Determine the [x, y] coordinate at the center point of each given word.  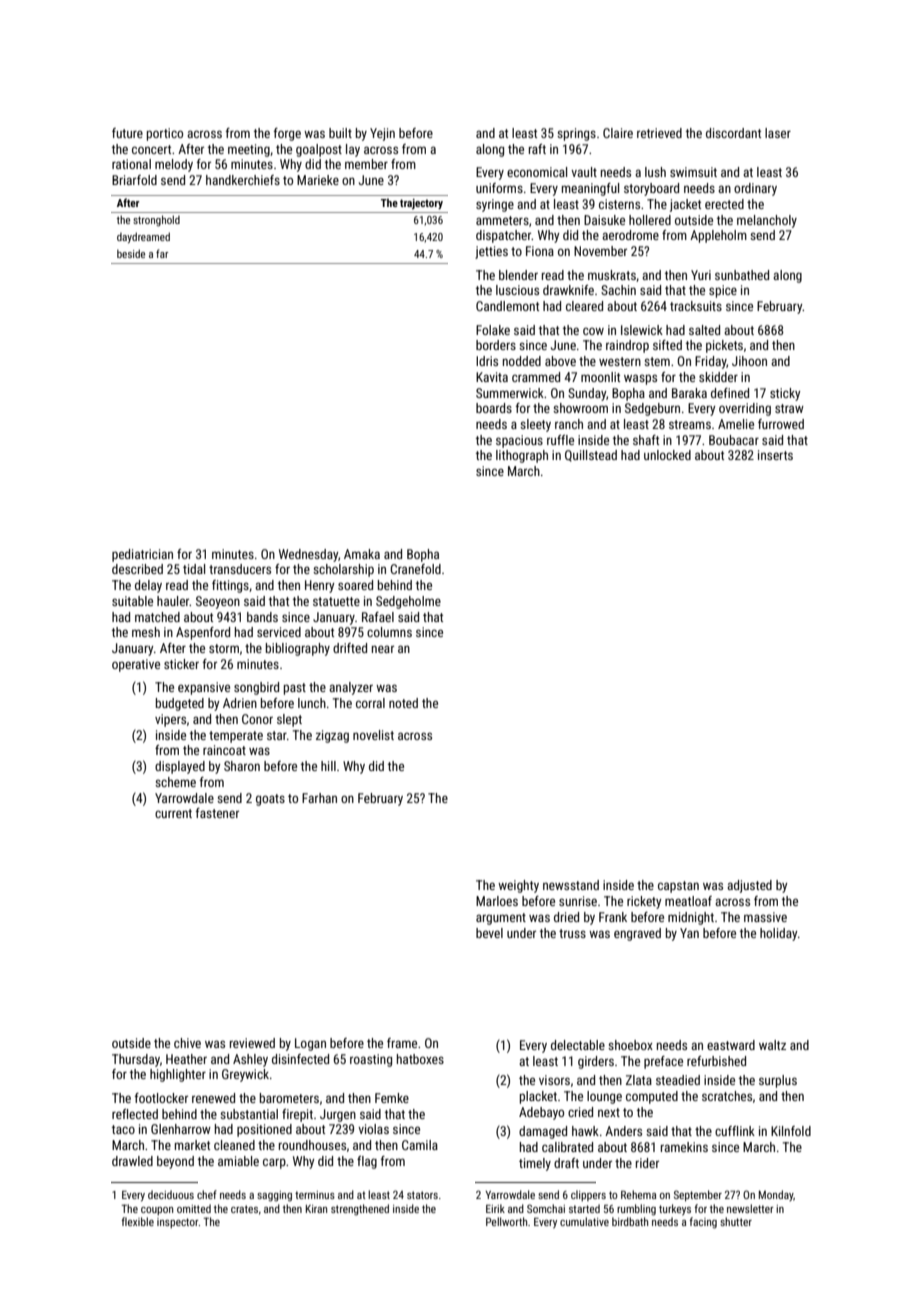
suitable [132, 601]
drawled [132, 1161]
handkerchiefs [243, 180]
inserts [775, 455]
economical [537, 172]
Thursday [136, 1060]
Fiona [540, 251]
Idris [487, 361]
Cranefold [415, 569]
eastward [731, 1045]
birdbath [630, 1221]
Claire [618, 133]
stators [422, 1195]
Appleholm [718, 236]
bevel [489, 933]
